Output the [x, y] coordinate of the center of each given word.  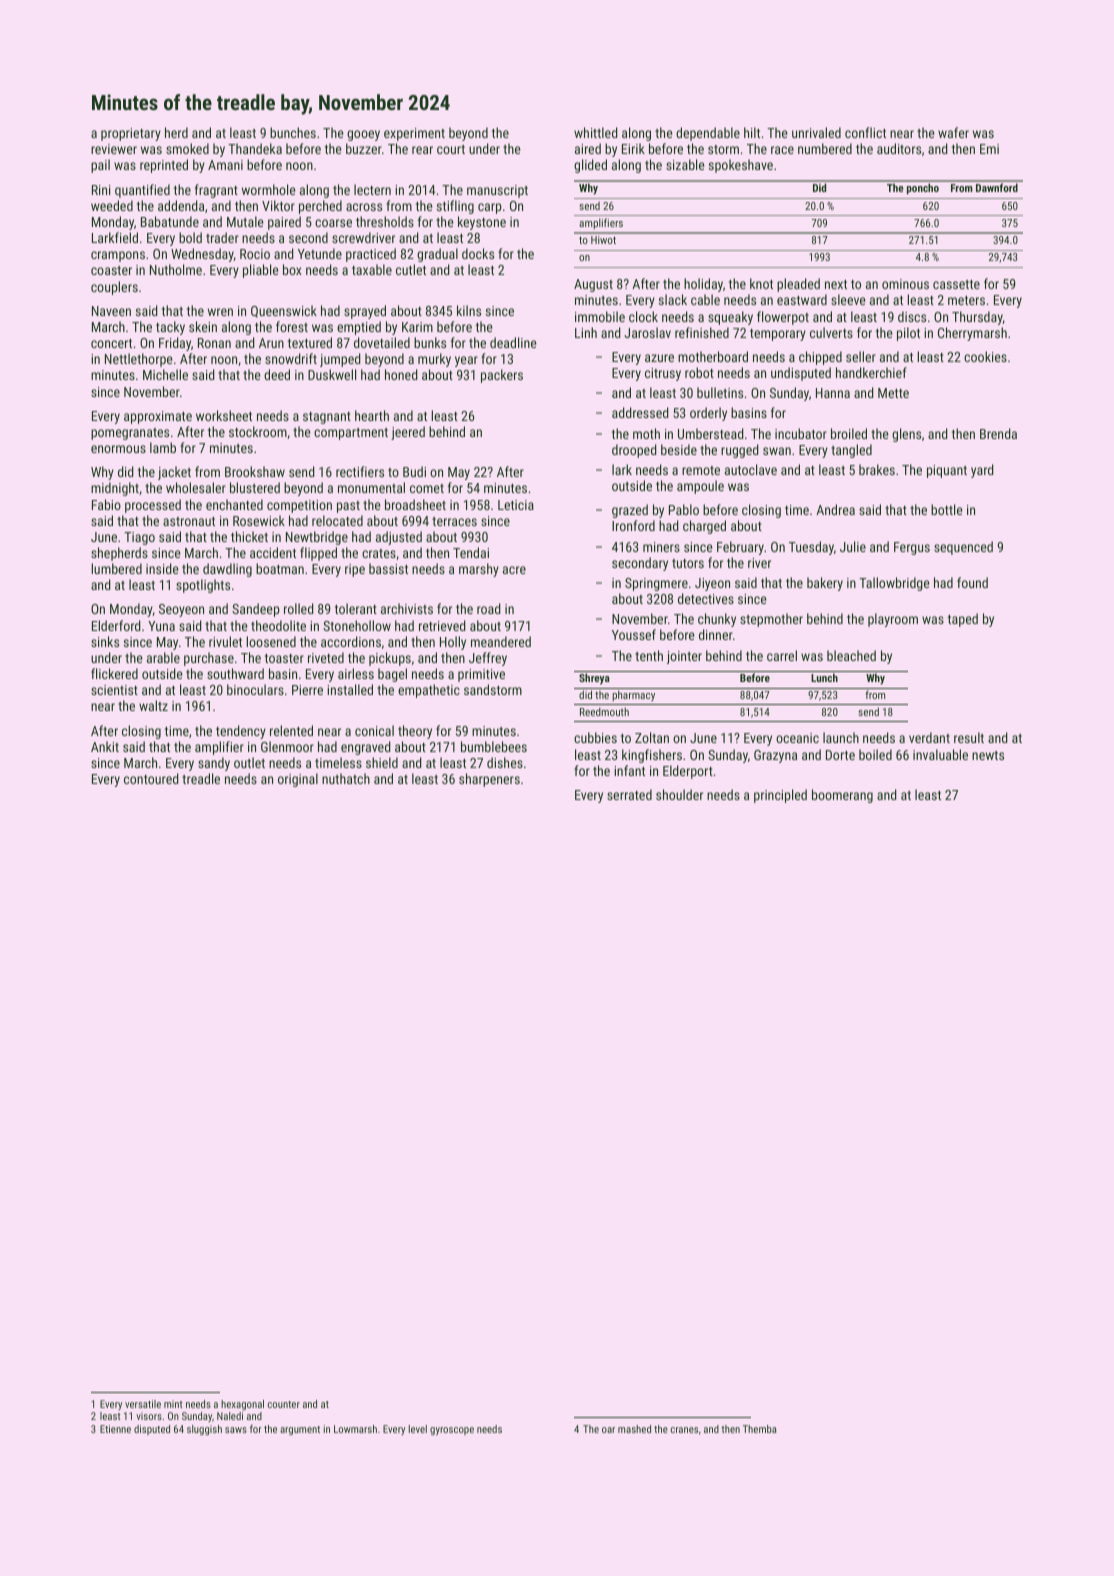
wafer [953, 132]
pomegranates [130, 434]
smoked [187, 148]
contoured [151, 778]
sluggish [204, 1430]
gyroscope [452, 1431]
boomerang [842, 796]
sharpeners [489, 780]
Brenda [998, 433]
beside [679, 449]
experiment [414, 134]
